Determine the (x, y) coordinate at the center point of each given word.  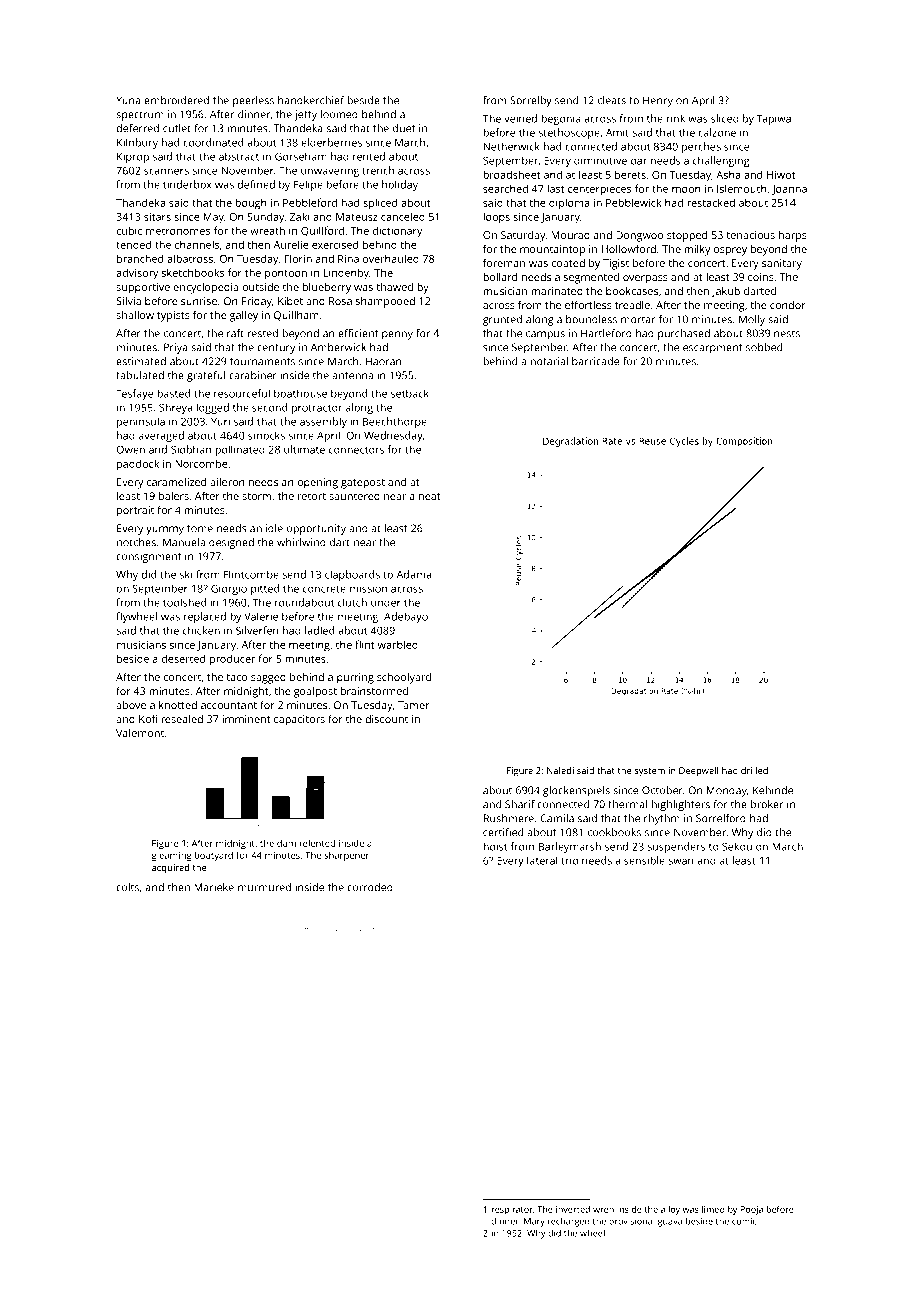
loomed (339, 114)
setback (410, 393)
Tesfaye (134, 394)
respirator (512, 1210)
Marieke (214, 887)
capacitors (299, 720)
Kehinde (773, 790)
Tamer (414, 705)
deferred (137, 128)
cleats (612, 100)
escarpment (712, 349)
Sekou (737, 846)
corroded (370, 887)
